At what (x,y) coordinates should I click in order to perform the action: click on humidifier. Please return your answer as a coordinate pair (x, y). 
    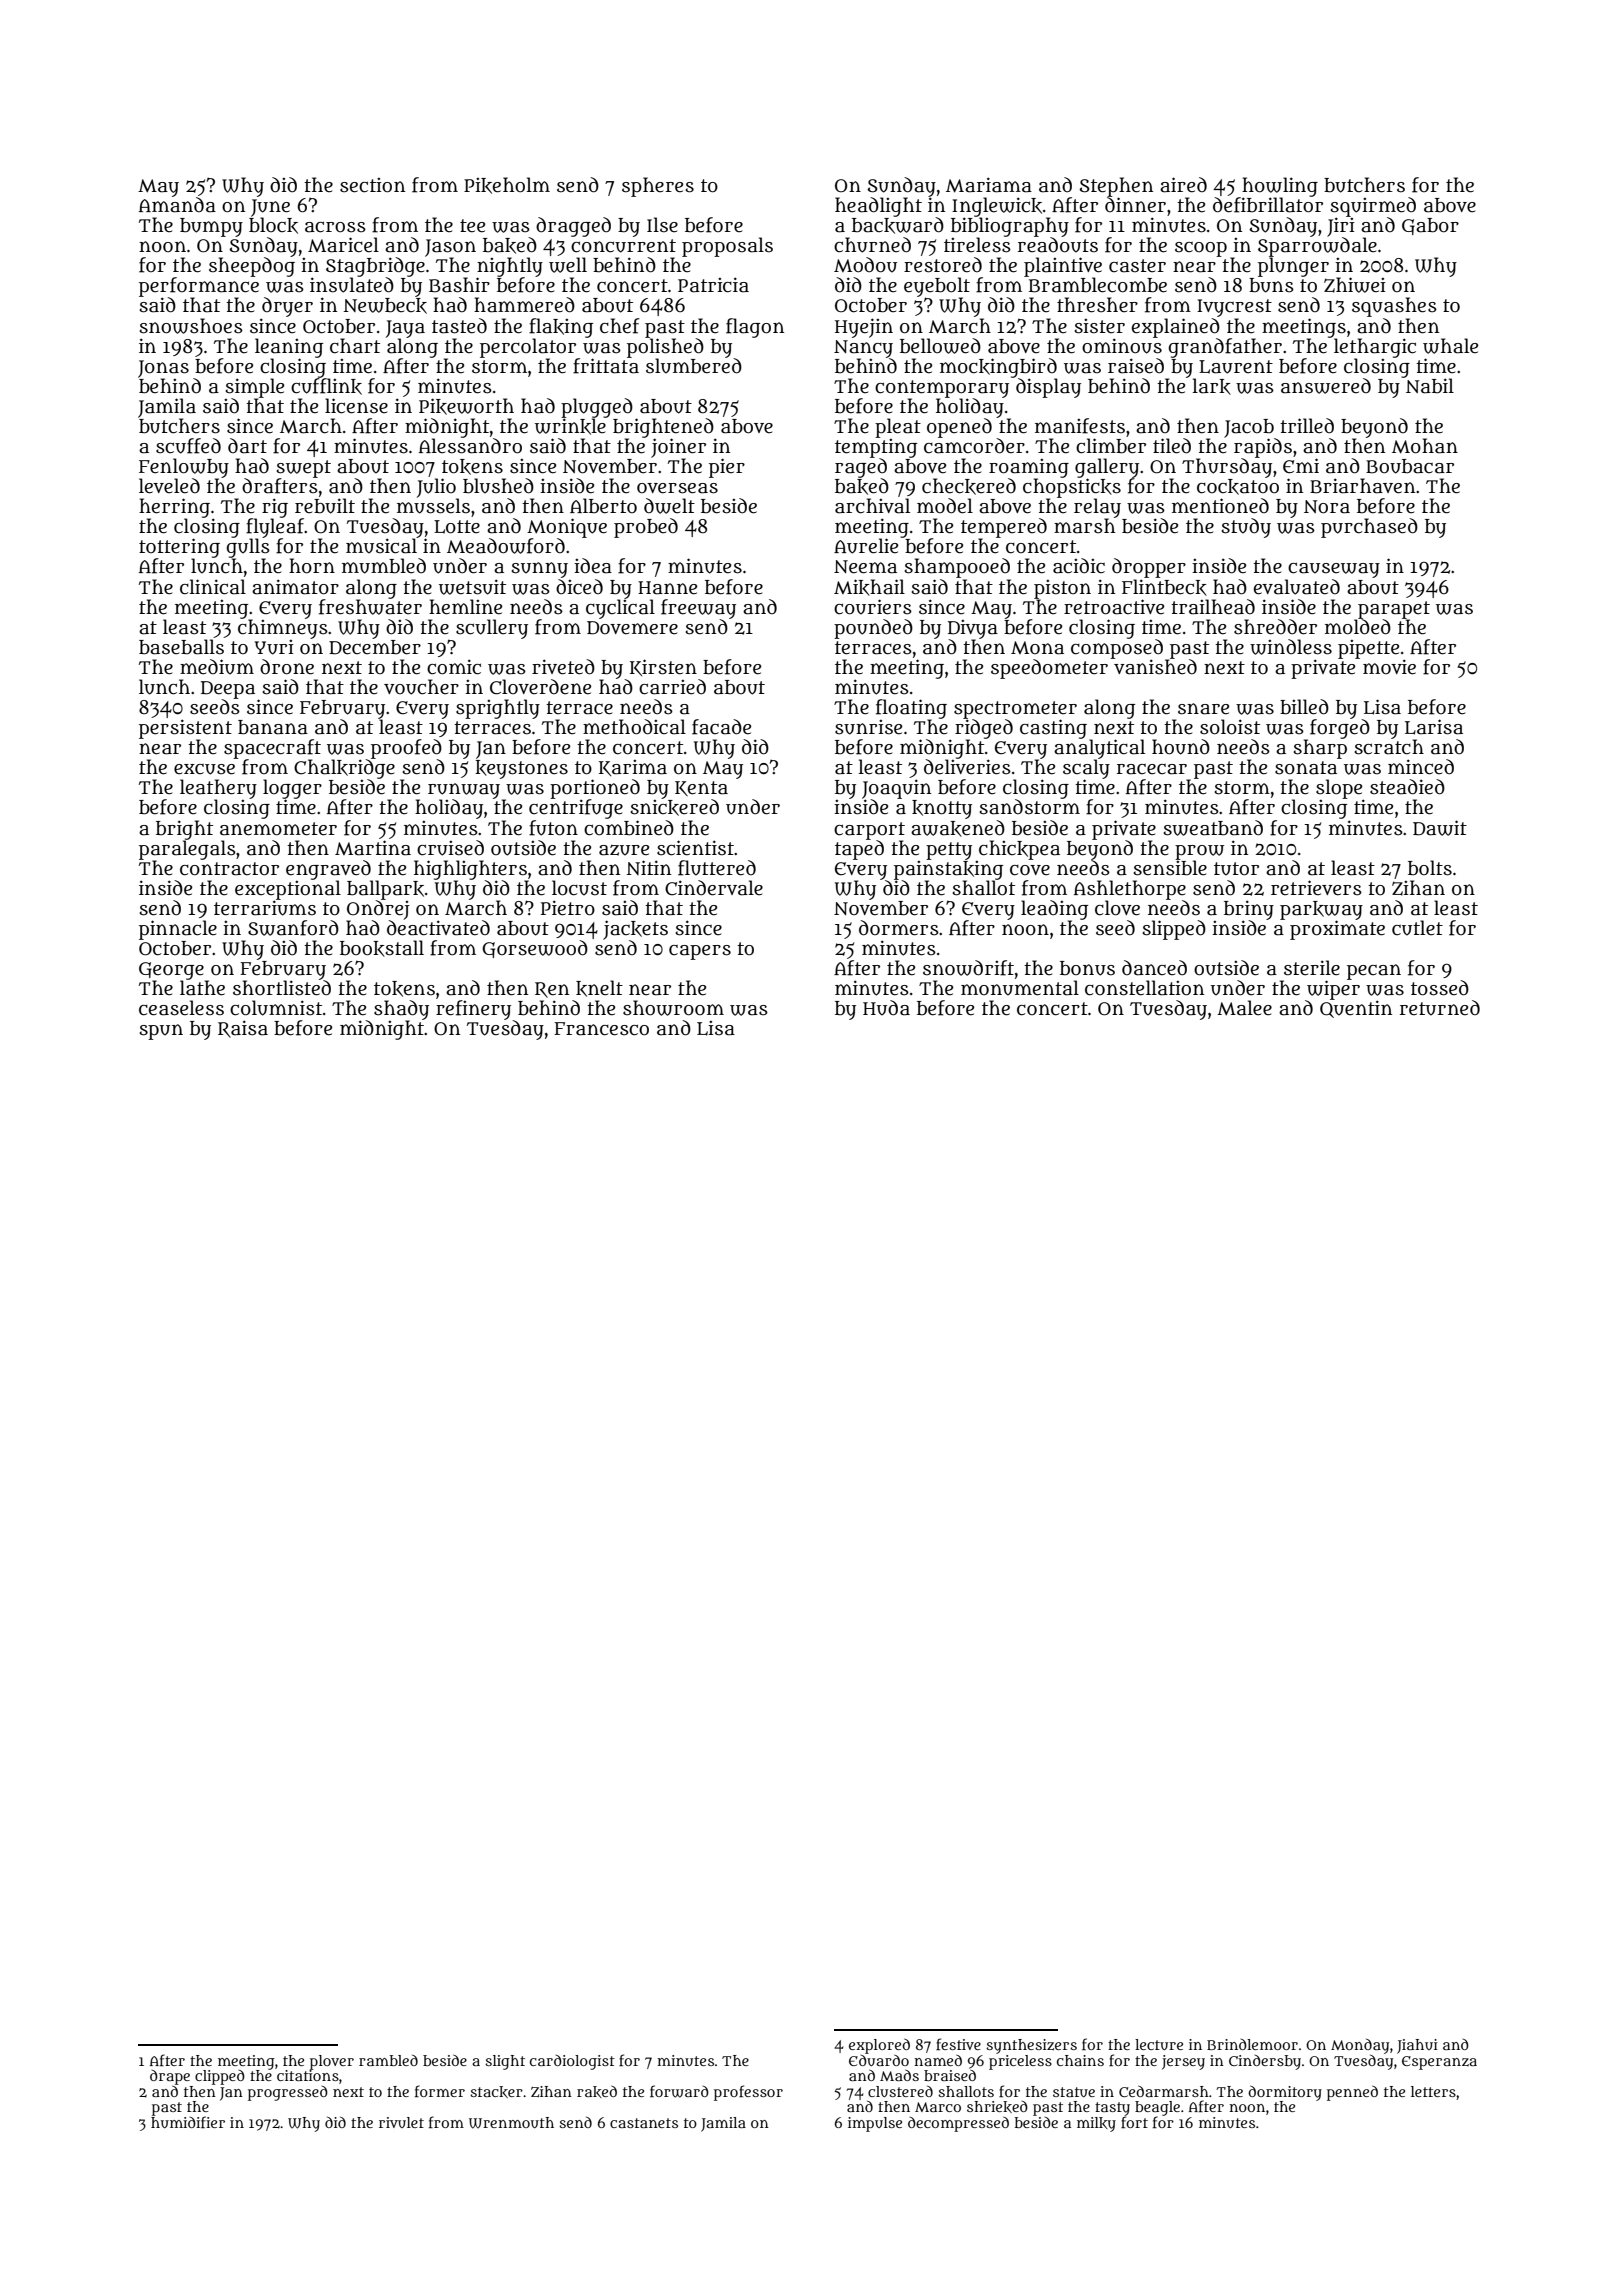
    Looking at the image, I should click on (188, 2122).
